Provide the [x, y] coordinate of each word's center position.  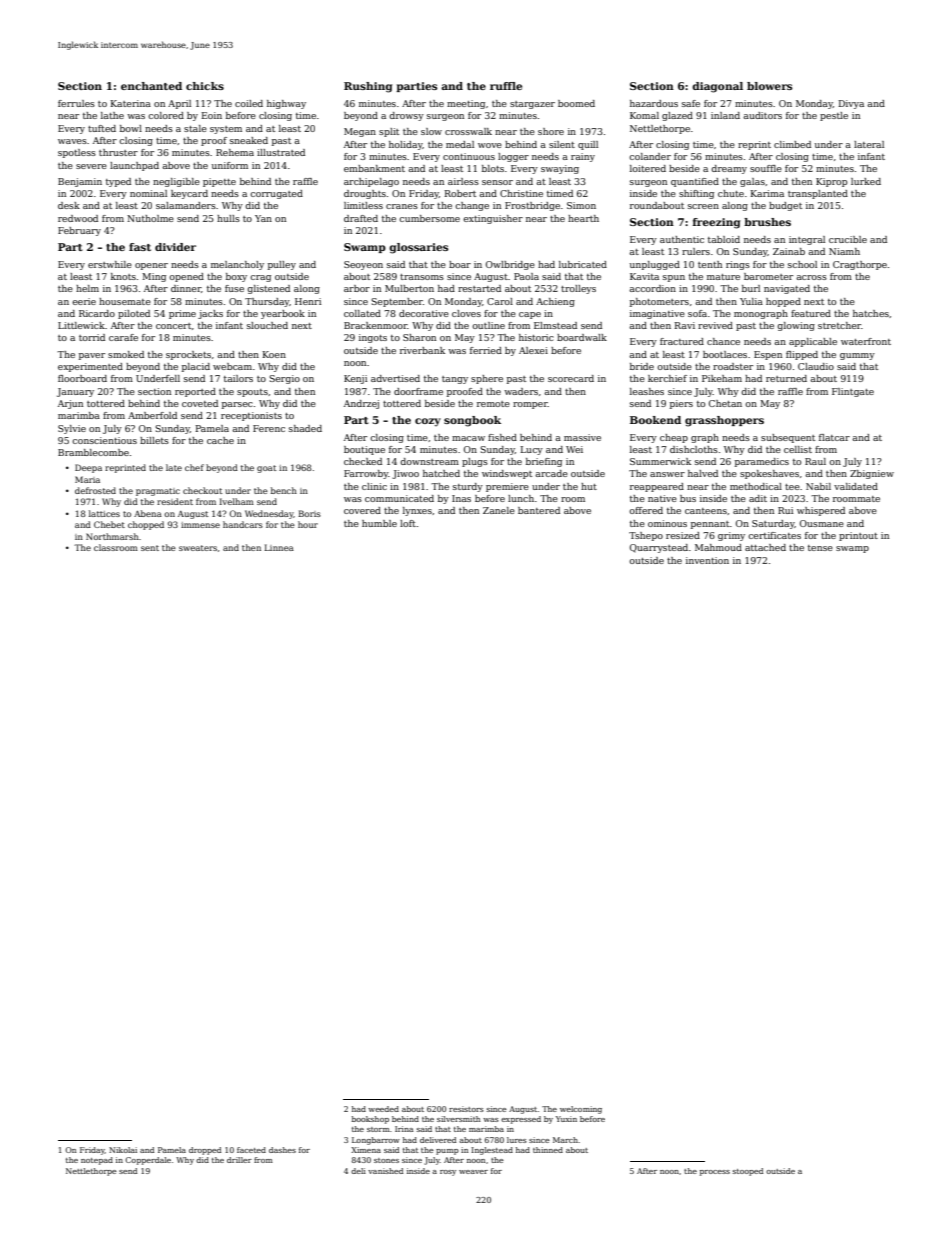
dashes [282, 1150]
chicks [205, 86]
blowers [769, 86]
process [715, 1173]
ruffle [506, 86]
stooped [748, 1172]
